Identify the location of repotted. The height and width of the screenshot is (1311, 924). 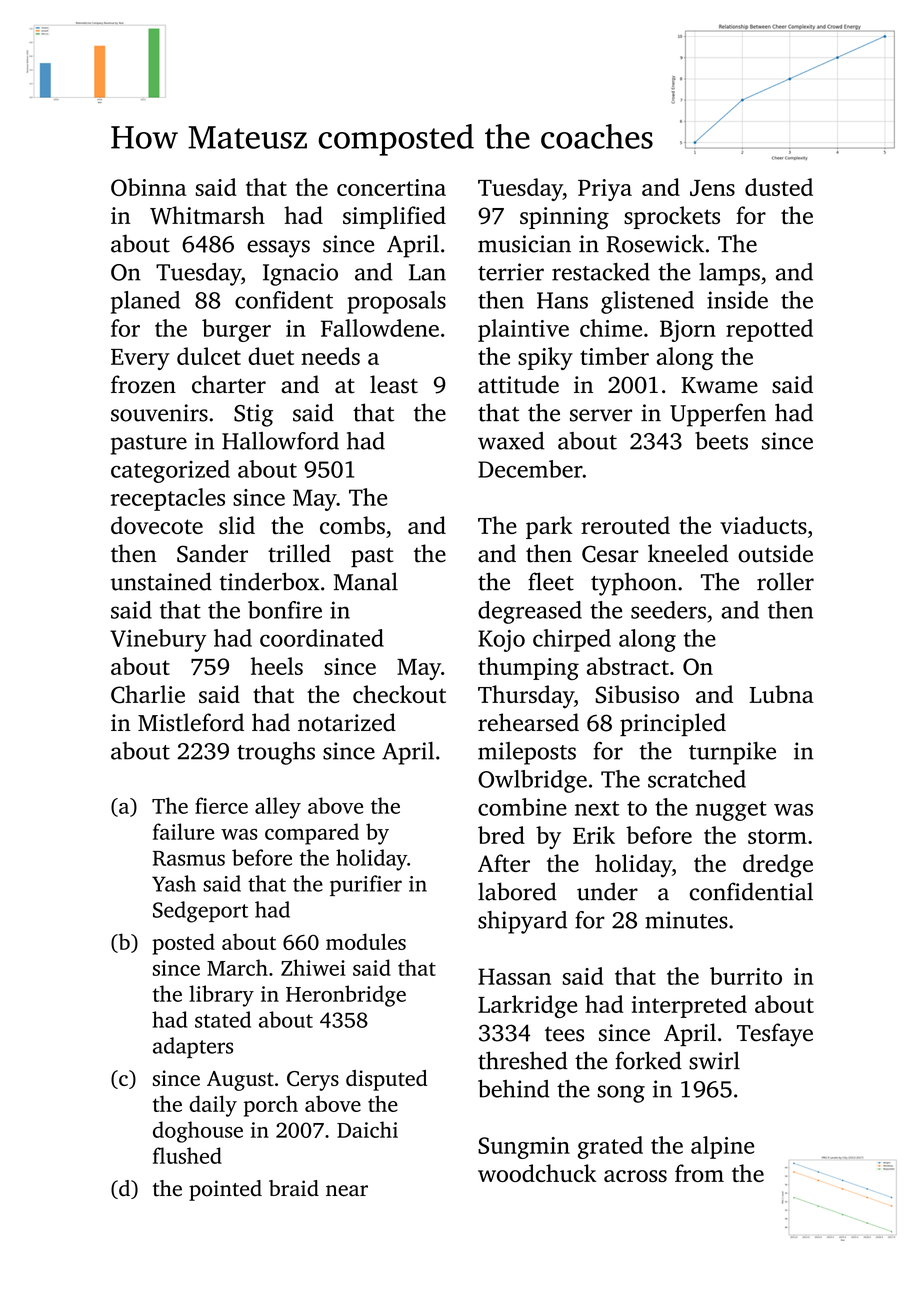
(769, 330).
